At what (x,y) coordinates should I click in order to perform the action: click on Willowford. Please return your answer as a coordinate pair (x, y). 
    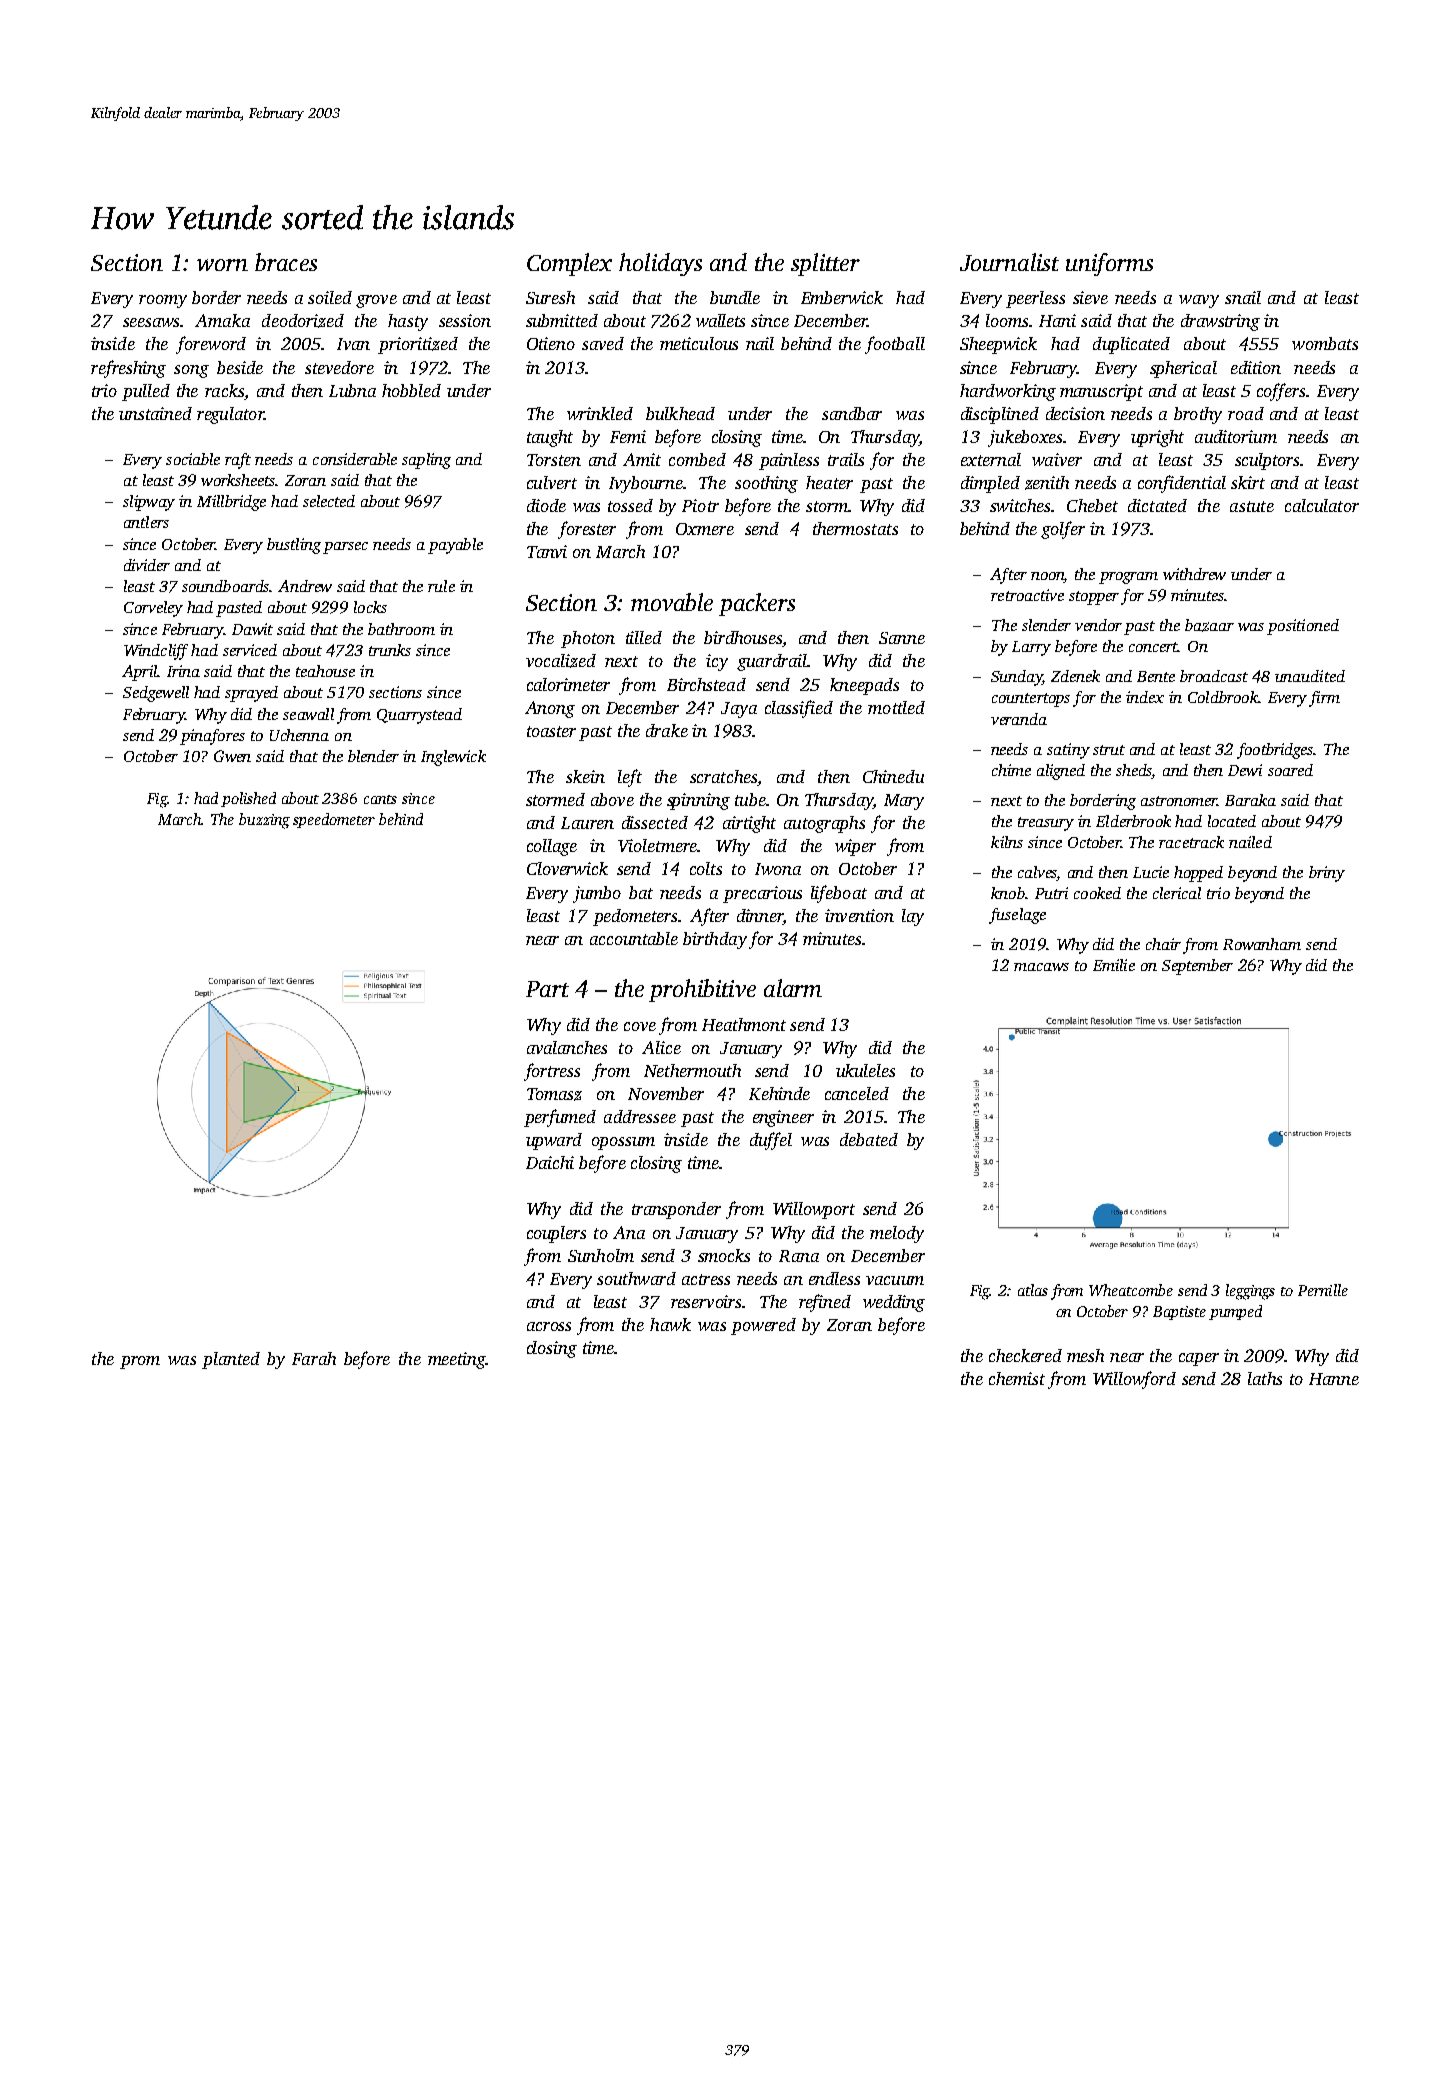
    Looking at the image, I should click on (1134, 1380).
